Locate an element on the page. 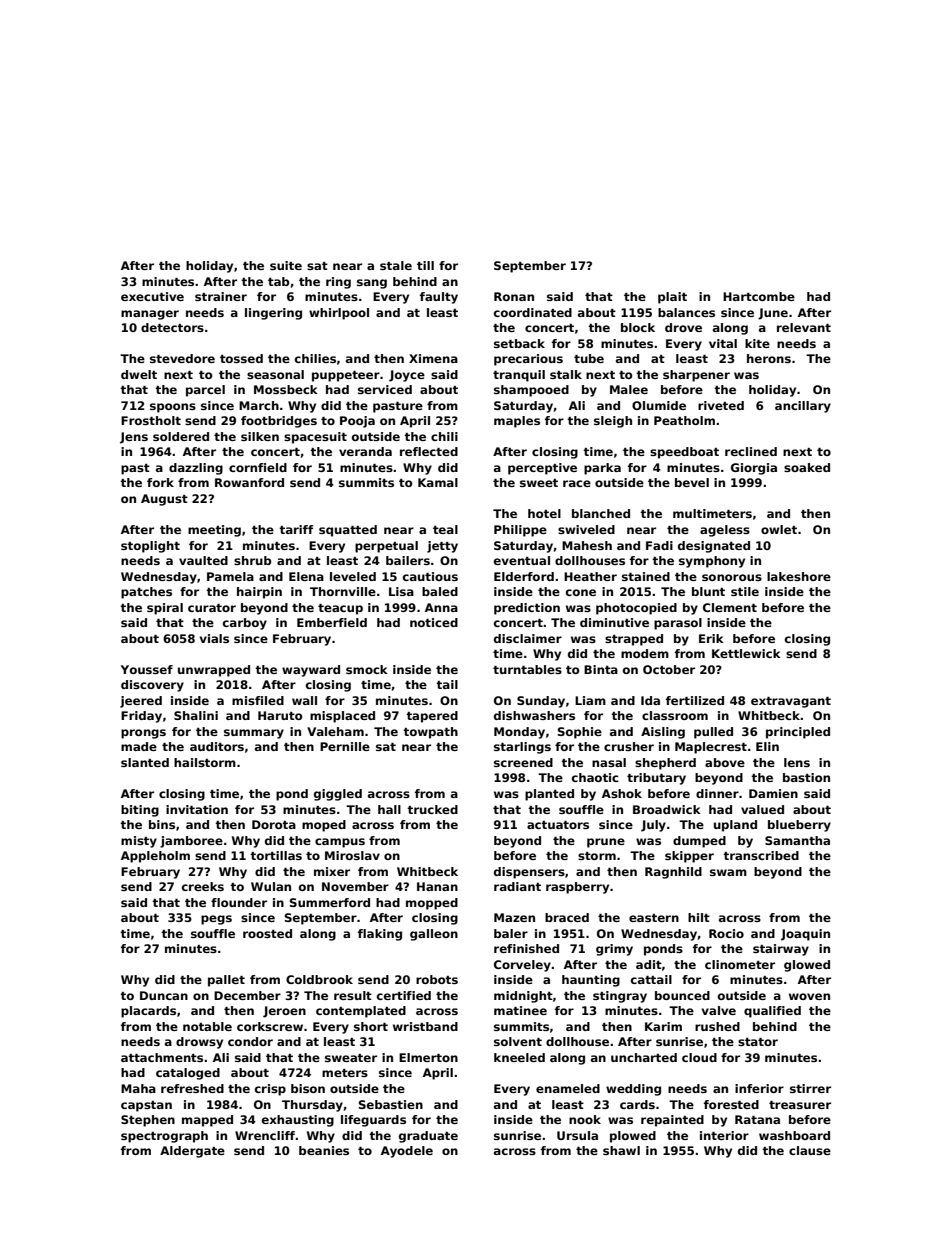 The width and height of the image is (952, 1233). Samantha is located at coordinates (797, 840).
